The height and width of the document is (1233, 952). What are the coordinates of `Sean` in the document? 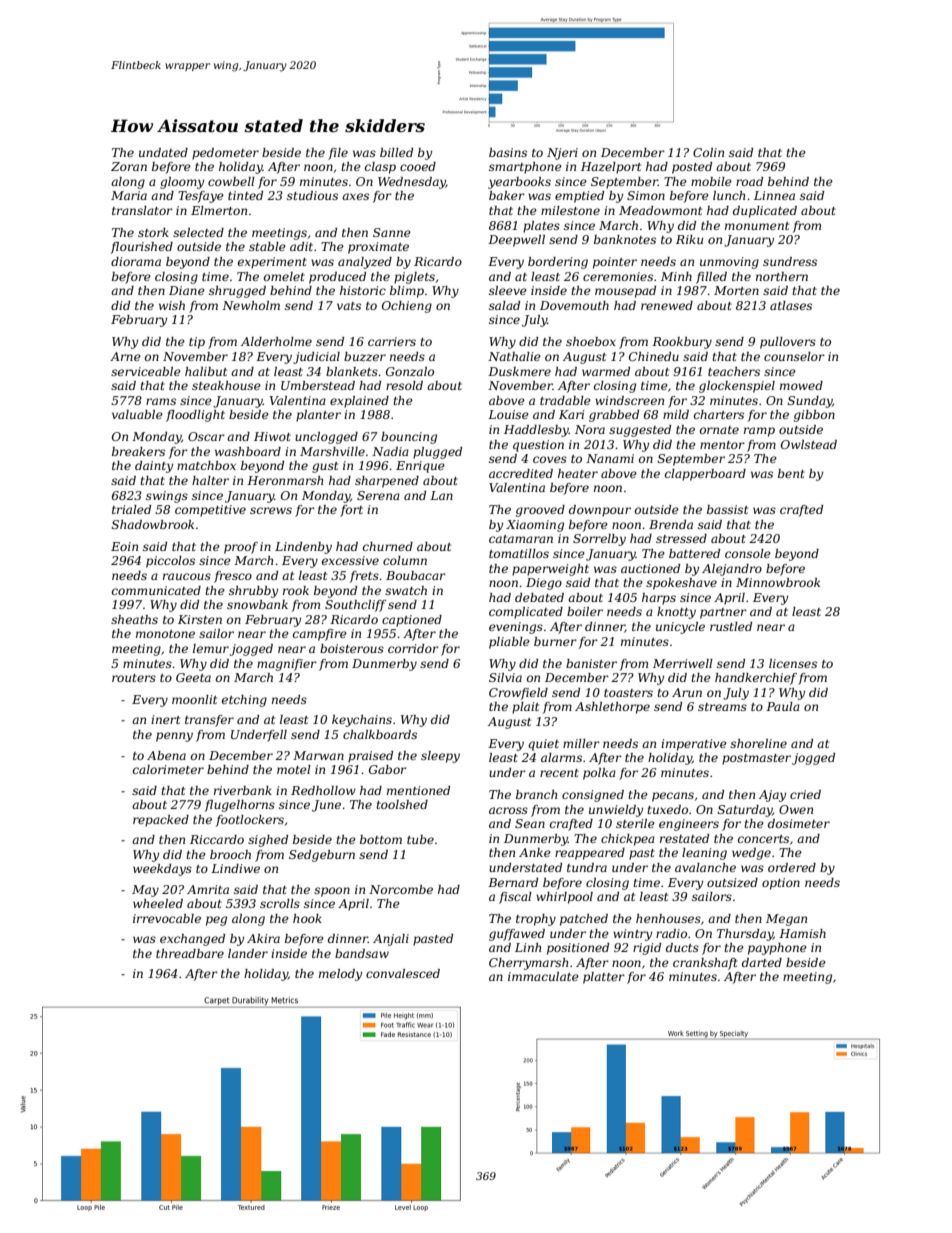 It's located at (530, 823).
